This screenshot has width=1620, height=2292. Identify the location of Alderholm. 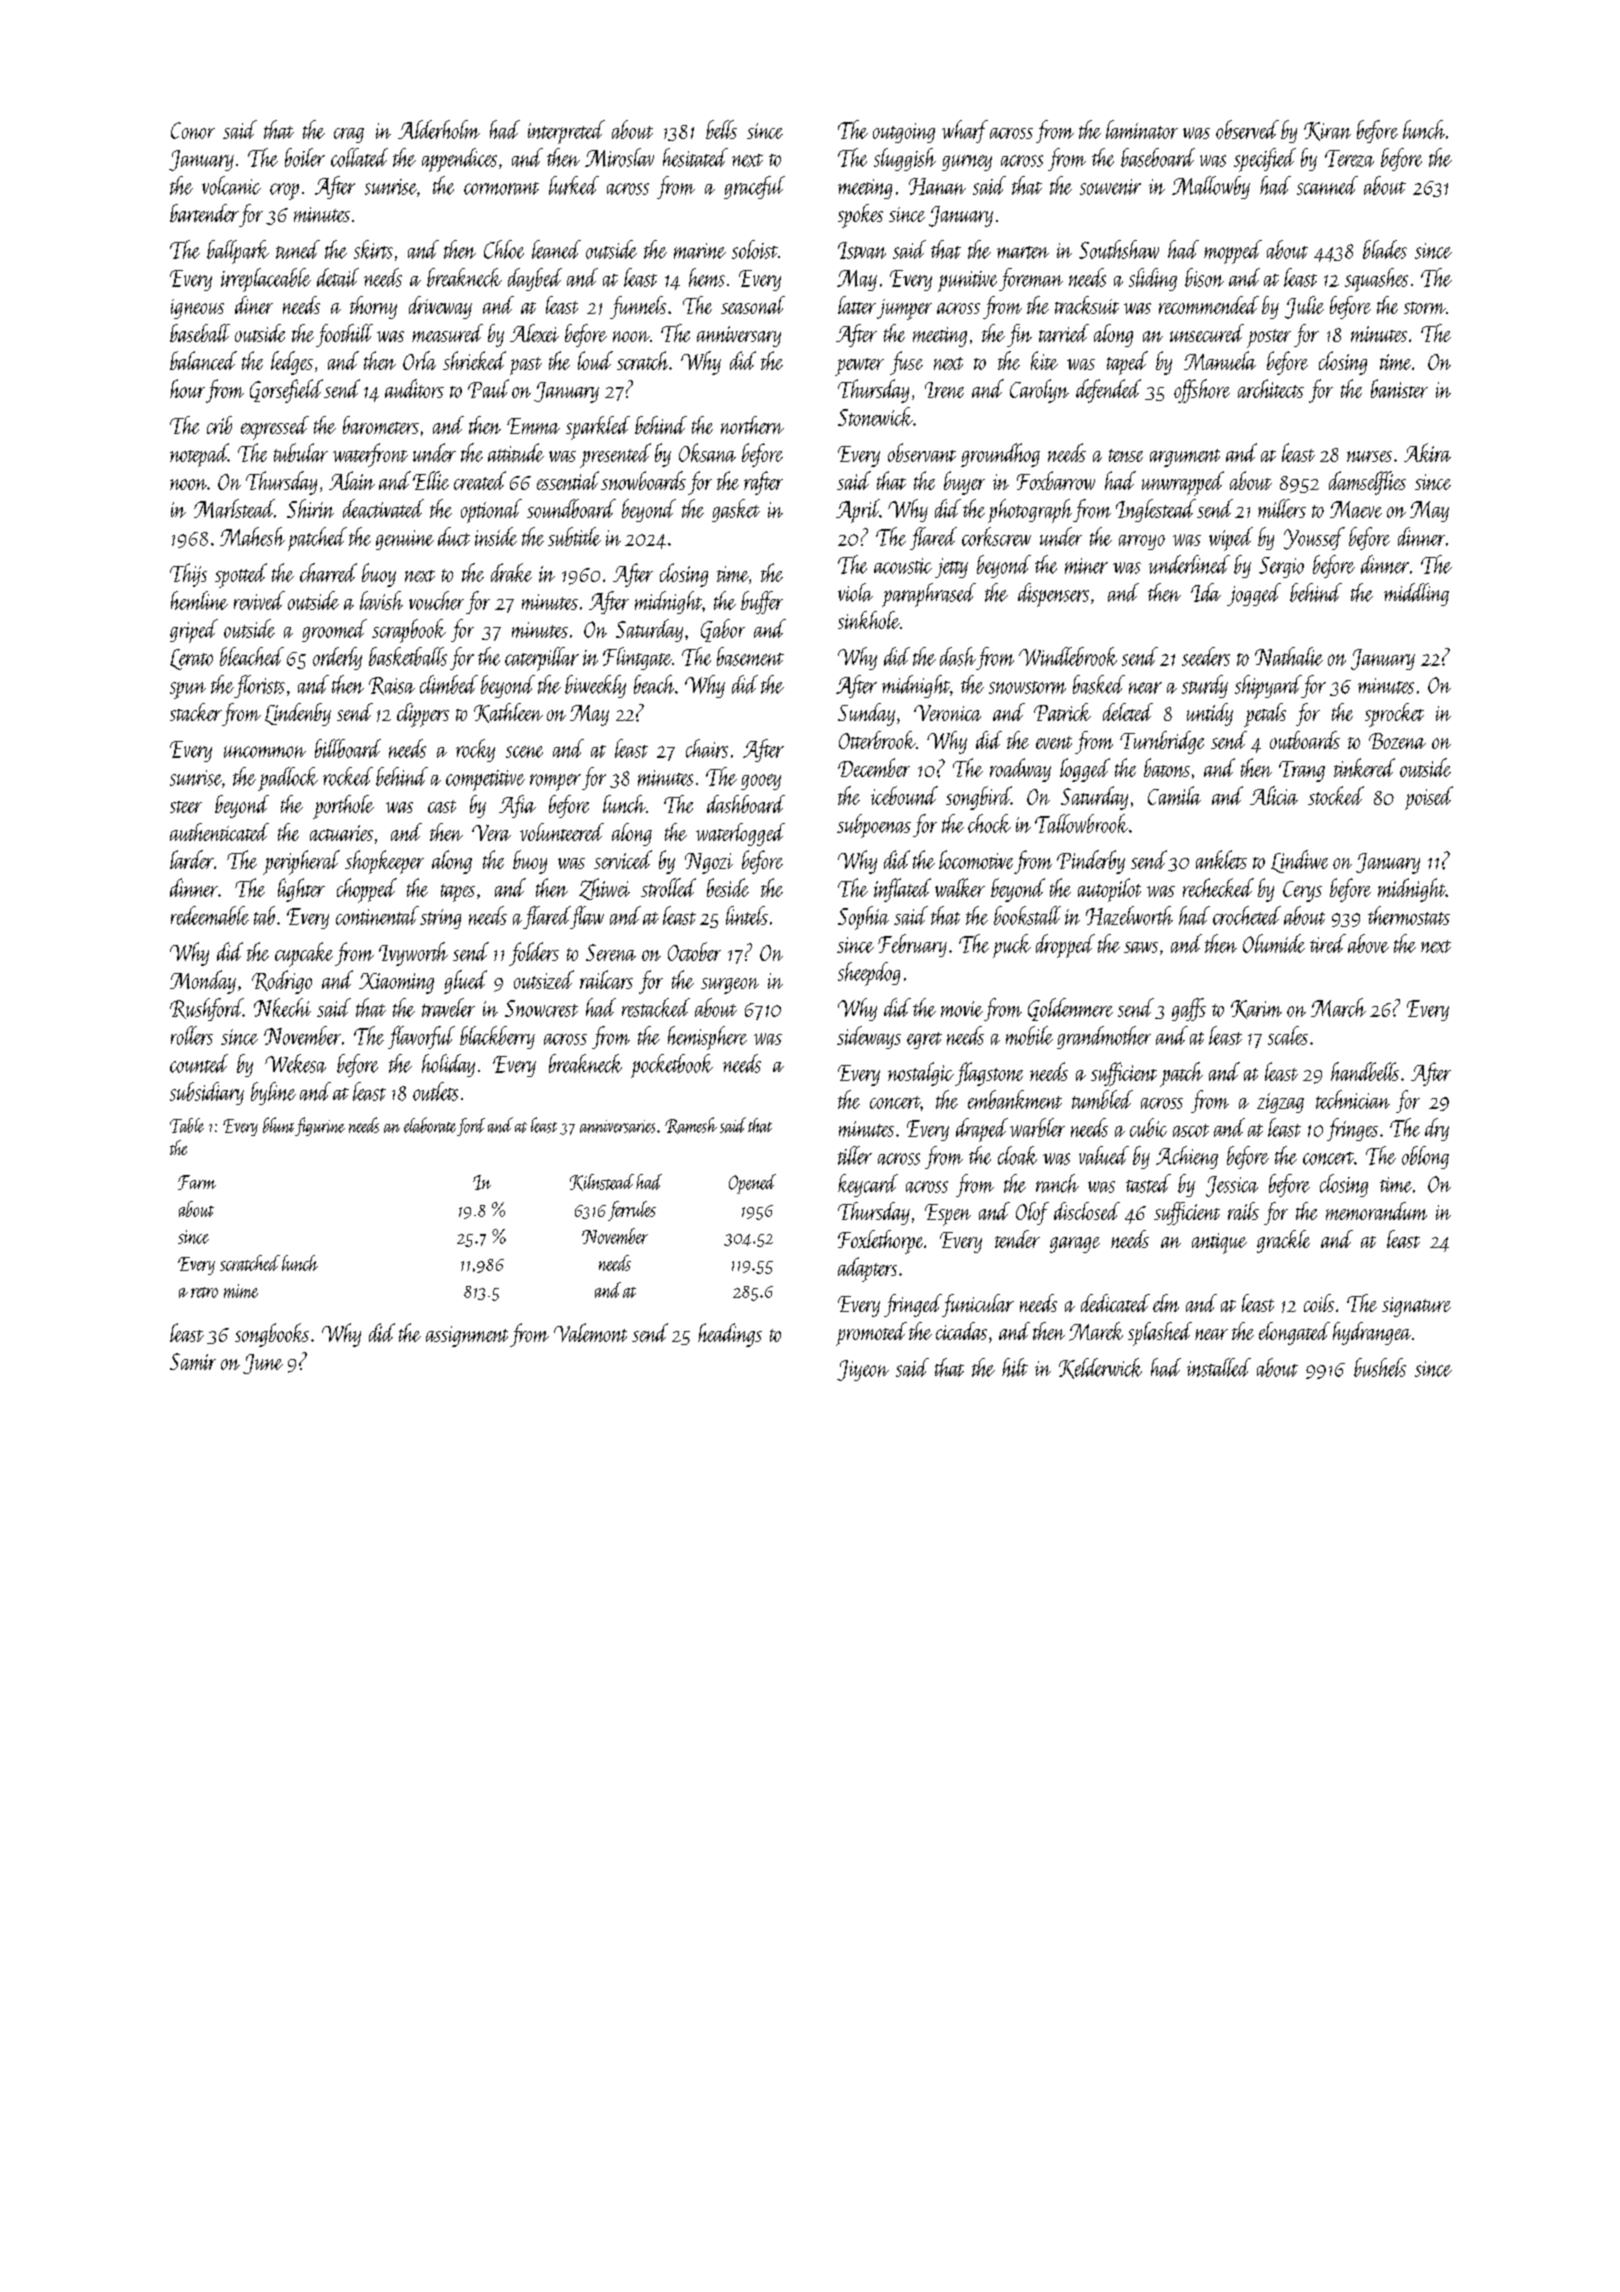
(439, 129).
